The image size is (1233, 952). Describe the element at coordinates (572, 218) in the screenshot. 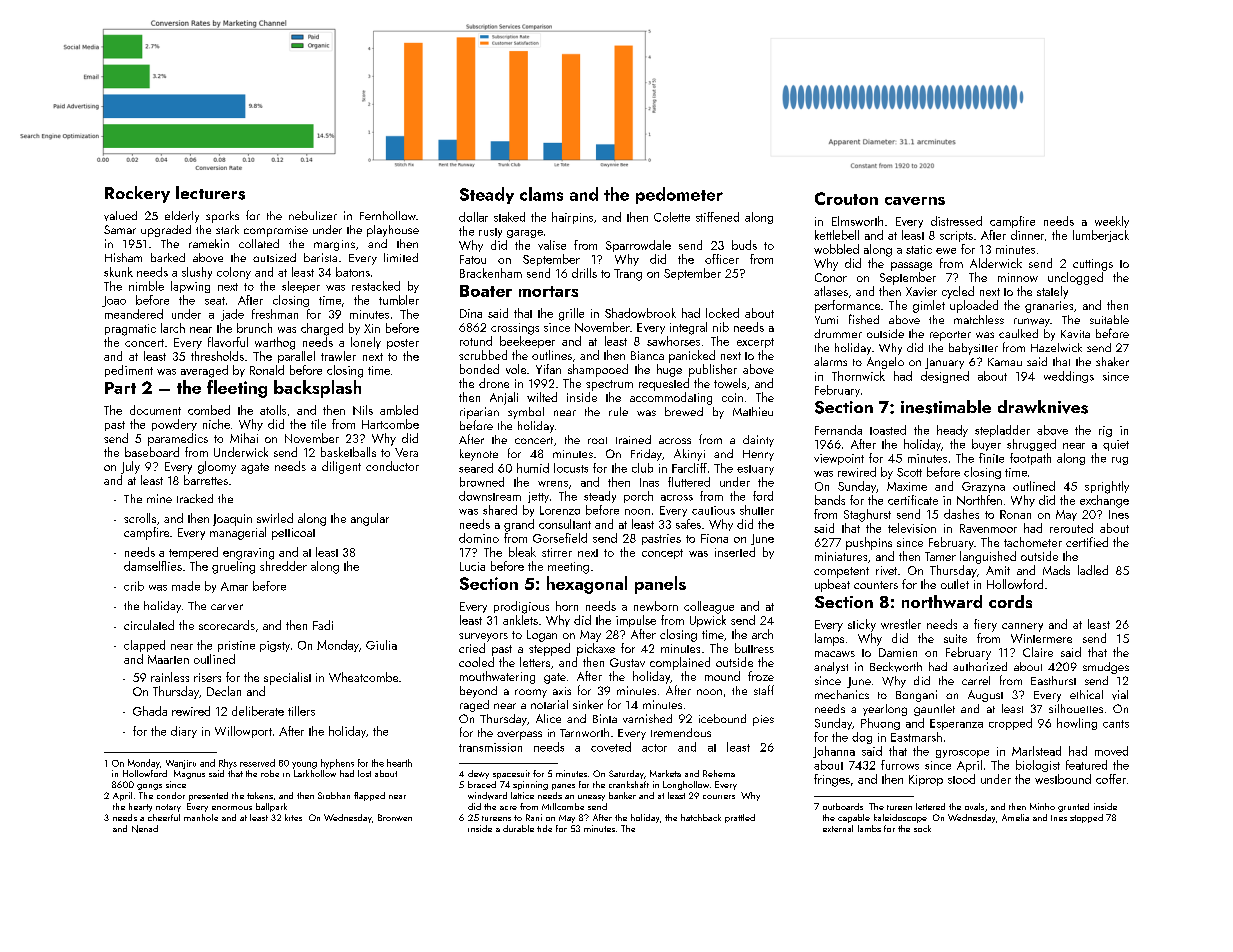

I see `hairpins` at that location.
